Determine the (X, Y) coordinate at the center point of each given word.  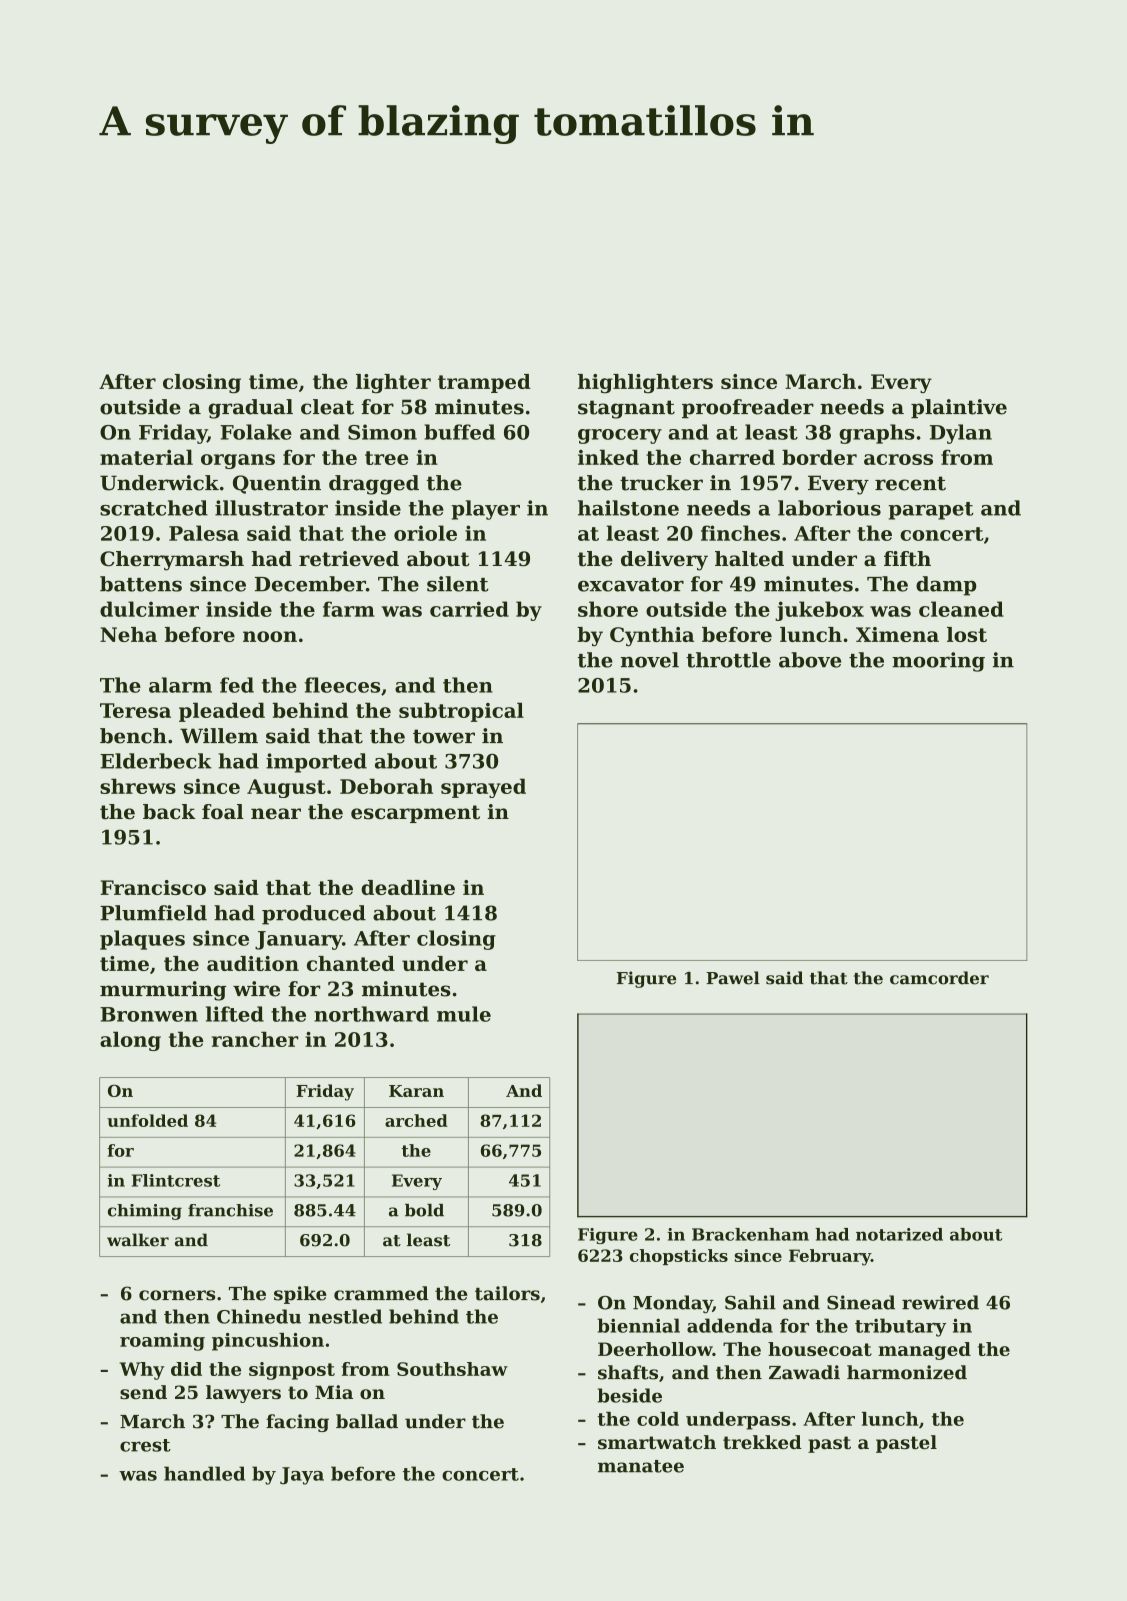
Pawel (733, 978)
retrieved (349, 559)
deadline (408, 887)
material (146, 457)
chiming (145, 1212)
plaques (142, 940)
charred (732, 457)
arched (416, 1120)
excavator (631, 585)
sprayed (483, 788)
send (143, 1392)
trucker (661, 483)
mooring (938, 662)
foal (223, 812)
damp (946, 586)
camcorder (939, 978)
